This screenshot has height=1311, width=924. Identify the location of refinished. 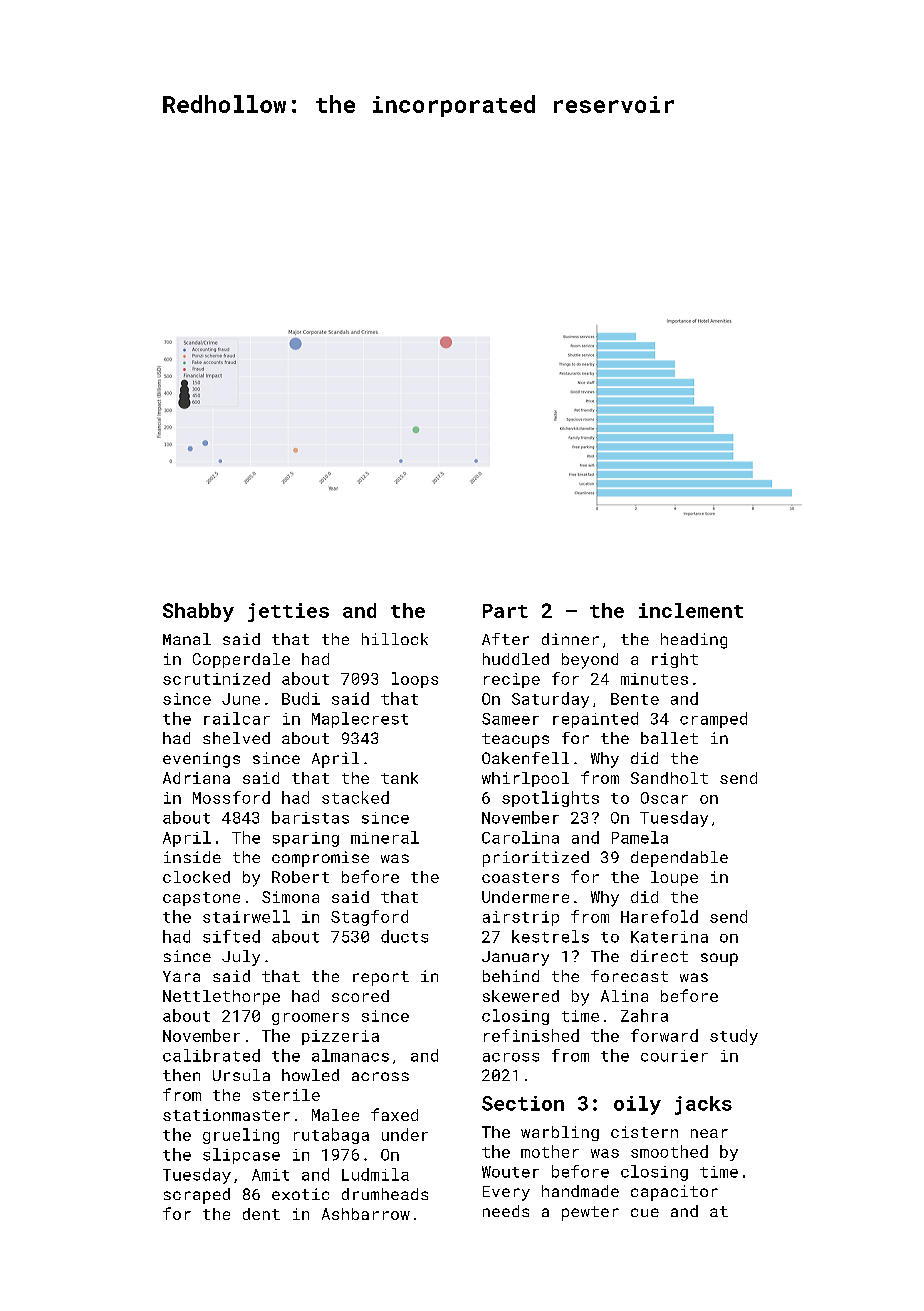
(531, 1035).
